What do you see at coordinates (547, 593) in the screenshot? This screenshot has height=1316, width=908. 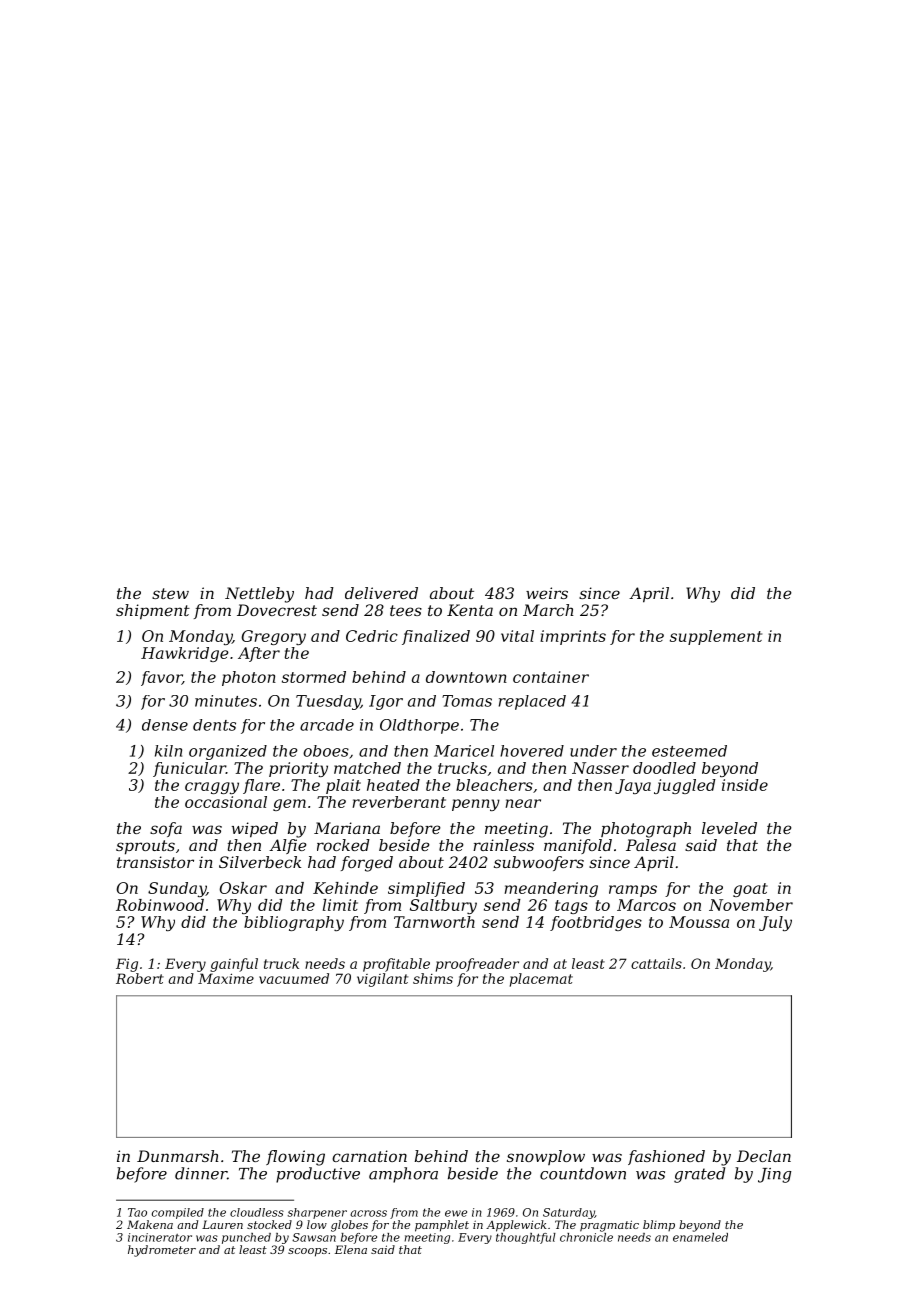 I see `weirs` at bounding box center [547, 593].
